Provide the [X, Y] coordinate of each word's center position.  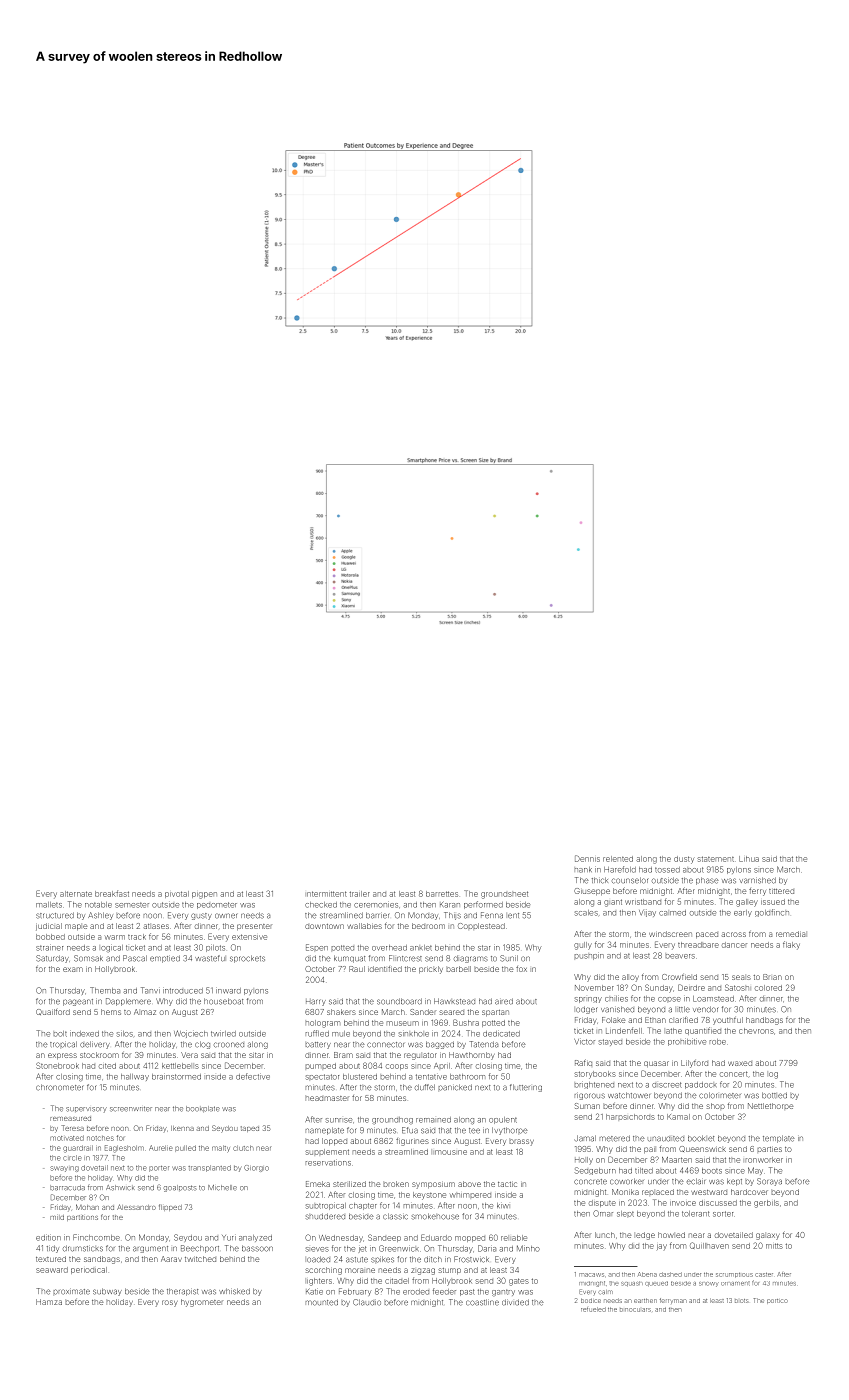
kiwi [503, 1205]
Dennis [587, 858]
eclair [696, 1181]
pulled [185, 1148]
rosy [170, 1303]
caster [764, 1275]
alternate [76, 894]
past [467, 1292]
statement [715, 859]
